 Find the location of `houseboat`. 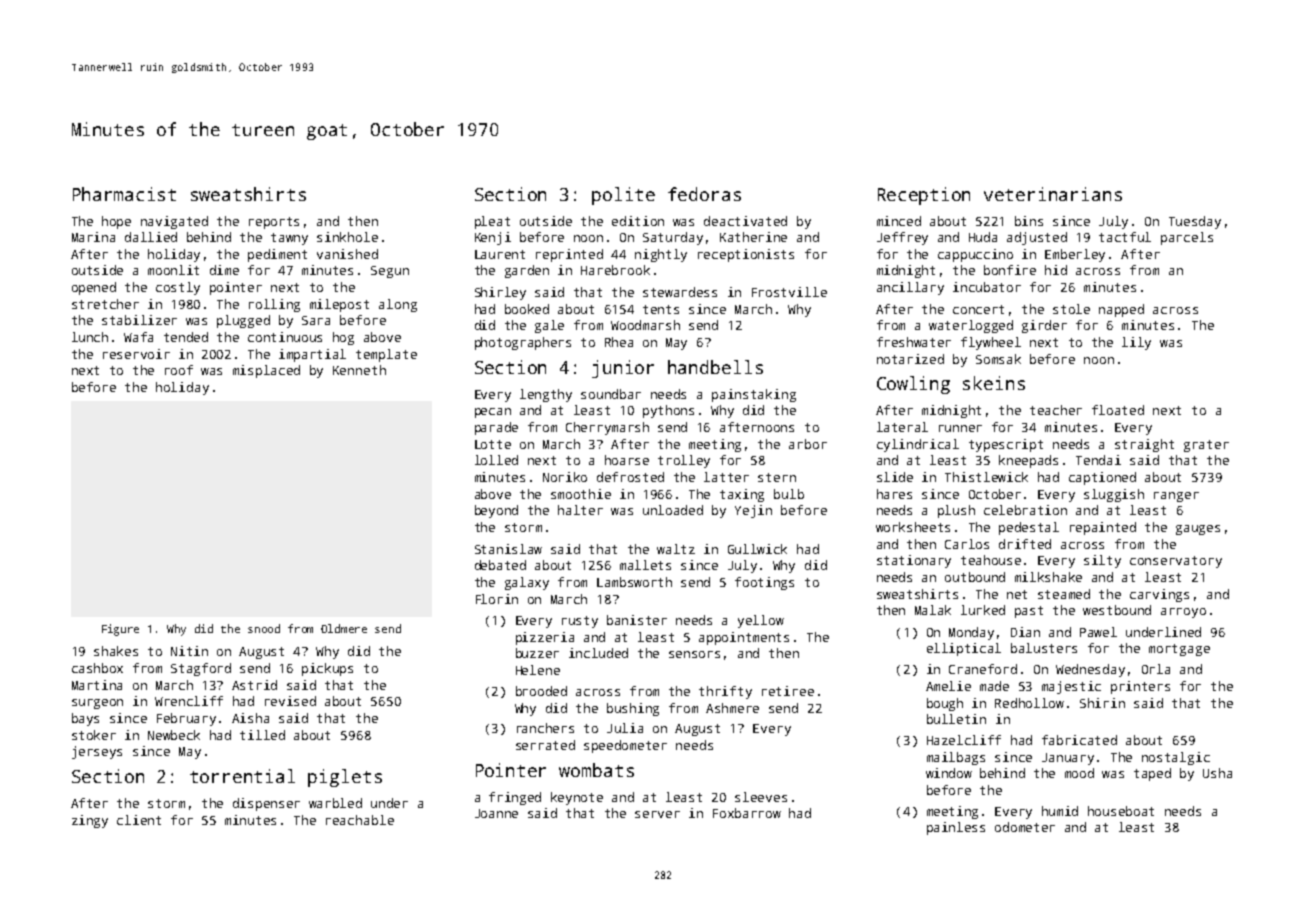

houseboat is located at coordinates (1121, 811).
